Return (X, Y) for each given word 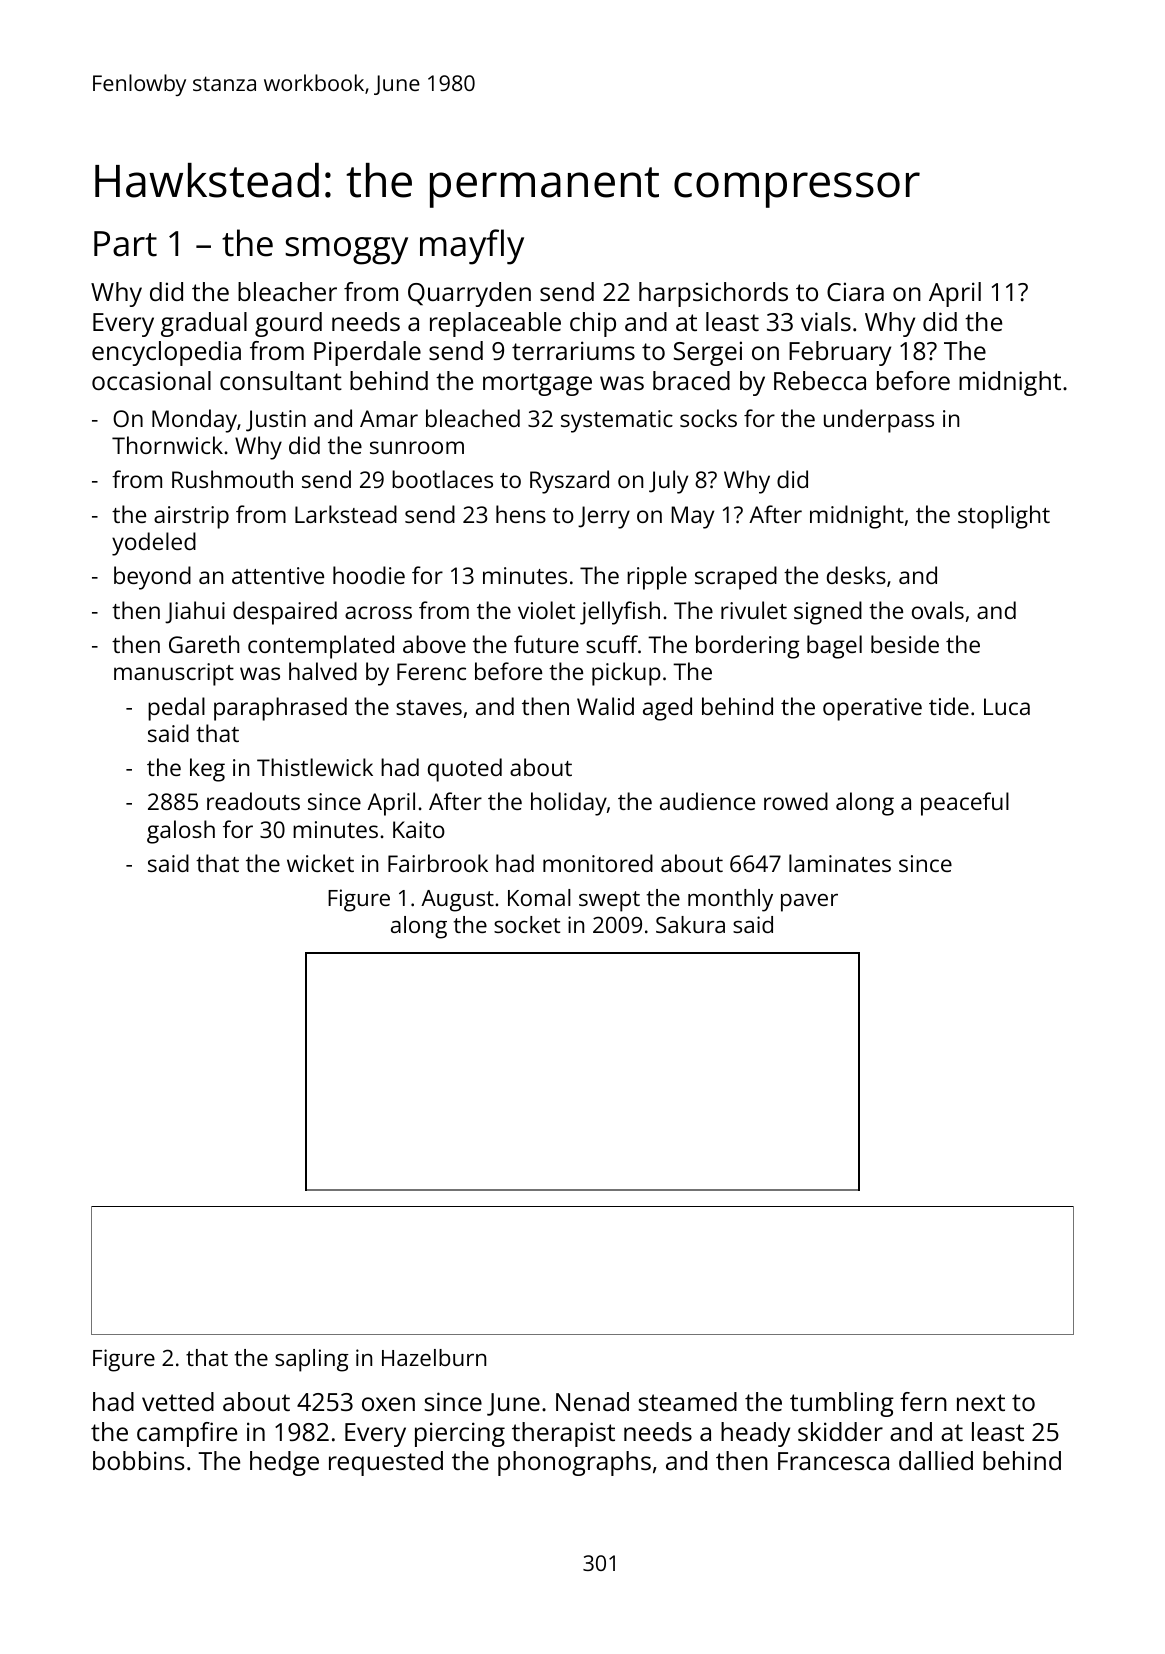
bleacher (287, 291)
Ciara (855, 291)
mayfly (472, 247)
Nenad (592, 1401)
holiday (569, 804)
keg (207, 770)
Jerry (604, 517)
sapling (312, 1360)
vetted (178, 1401)
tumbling (842, 1404)
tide (949, 706)
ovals (938, 610)
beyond (152, 578)
